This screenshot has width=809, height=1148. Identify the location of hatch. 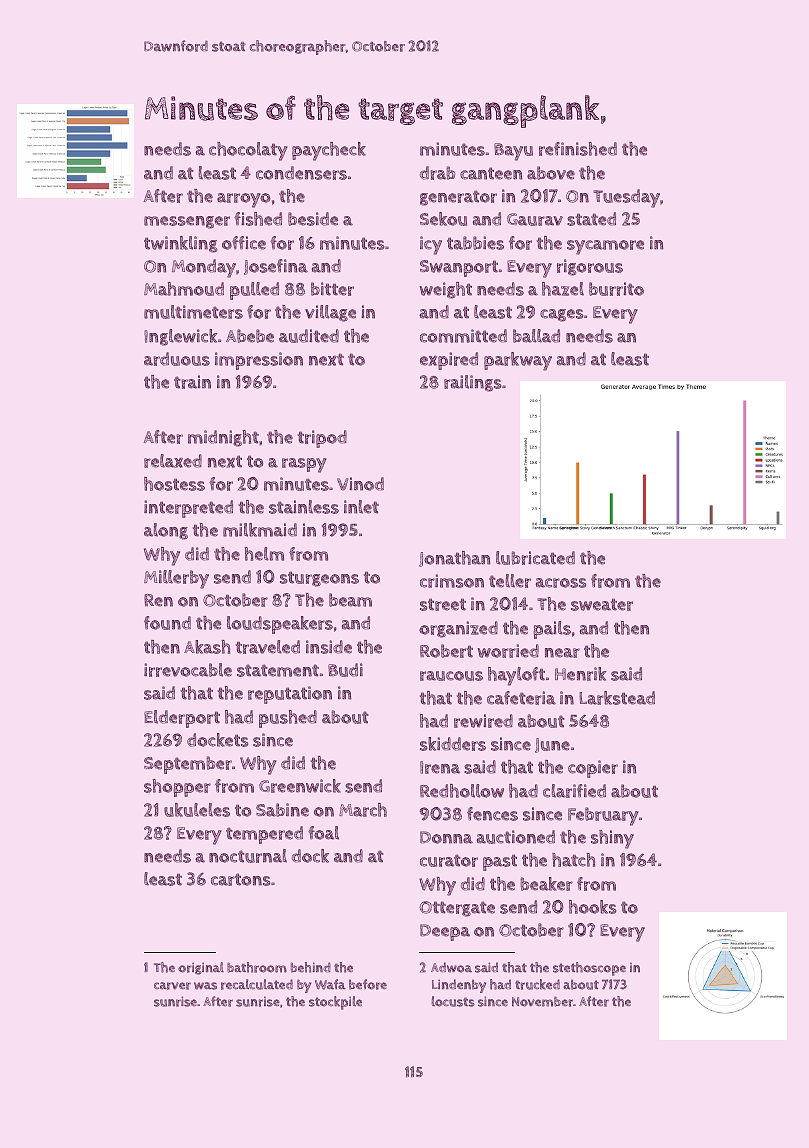
(573, 860).
